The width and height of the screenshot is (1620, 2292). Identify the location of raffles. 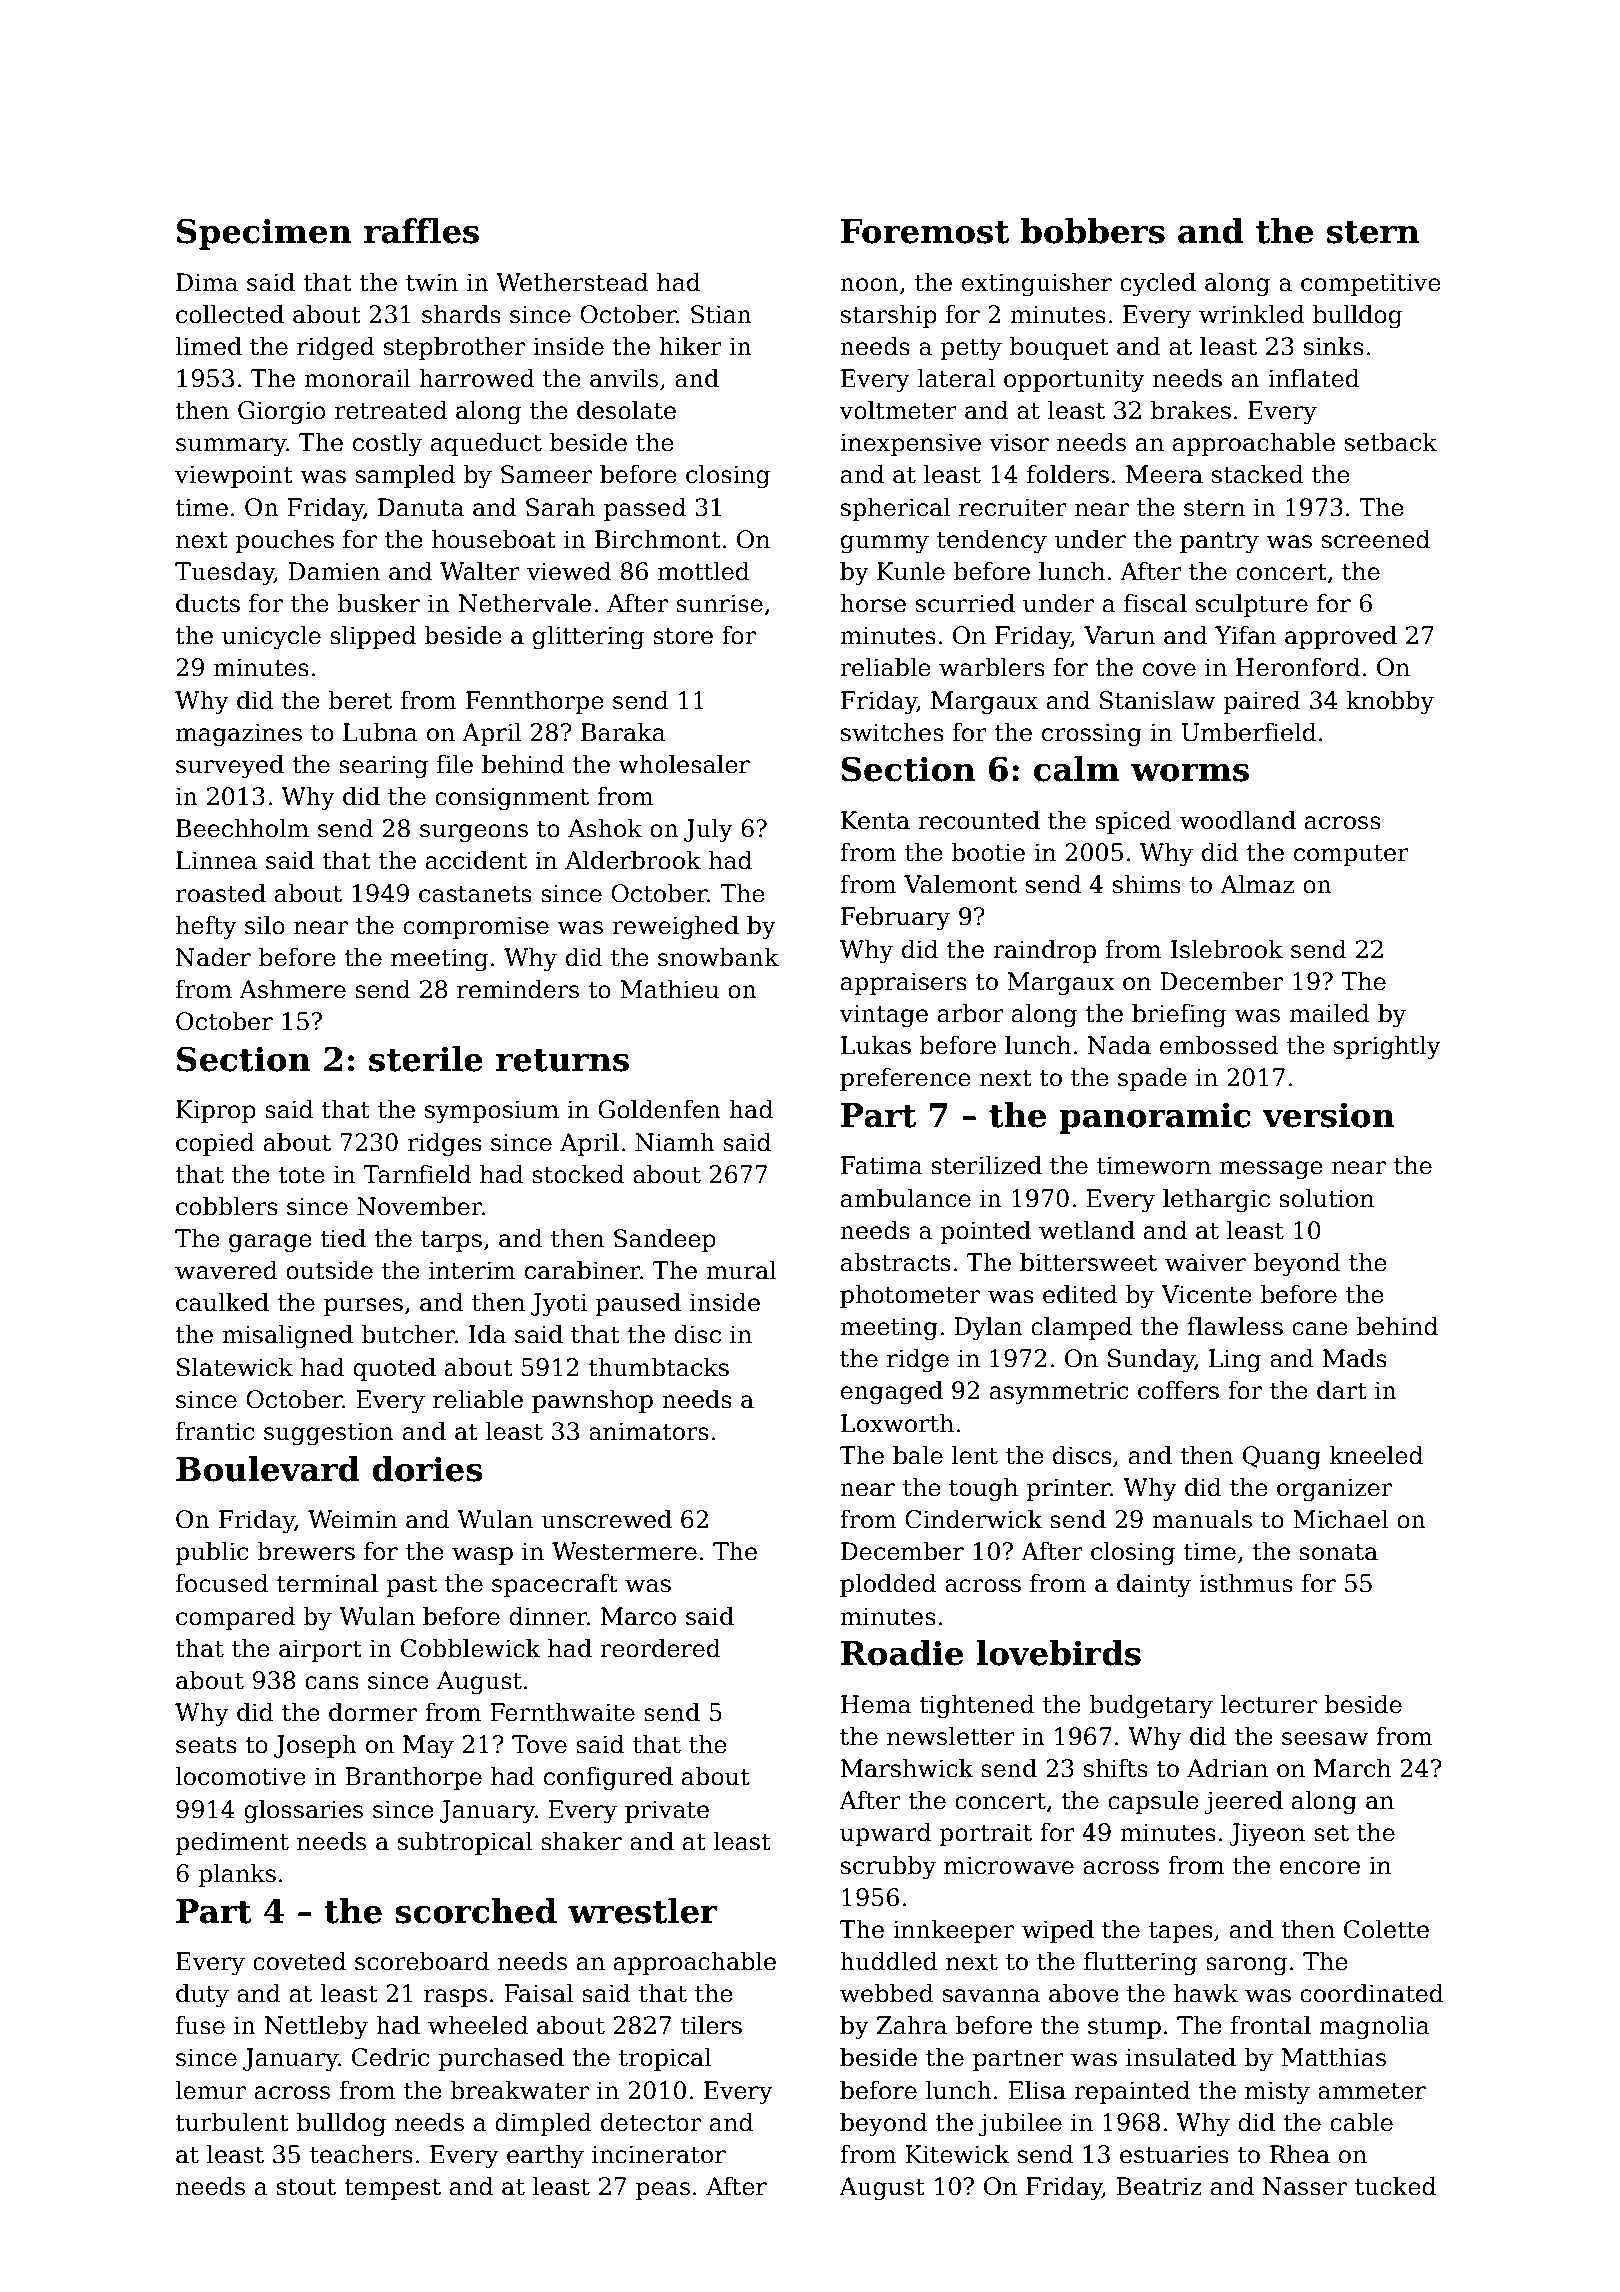
(421, 231).
